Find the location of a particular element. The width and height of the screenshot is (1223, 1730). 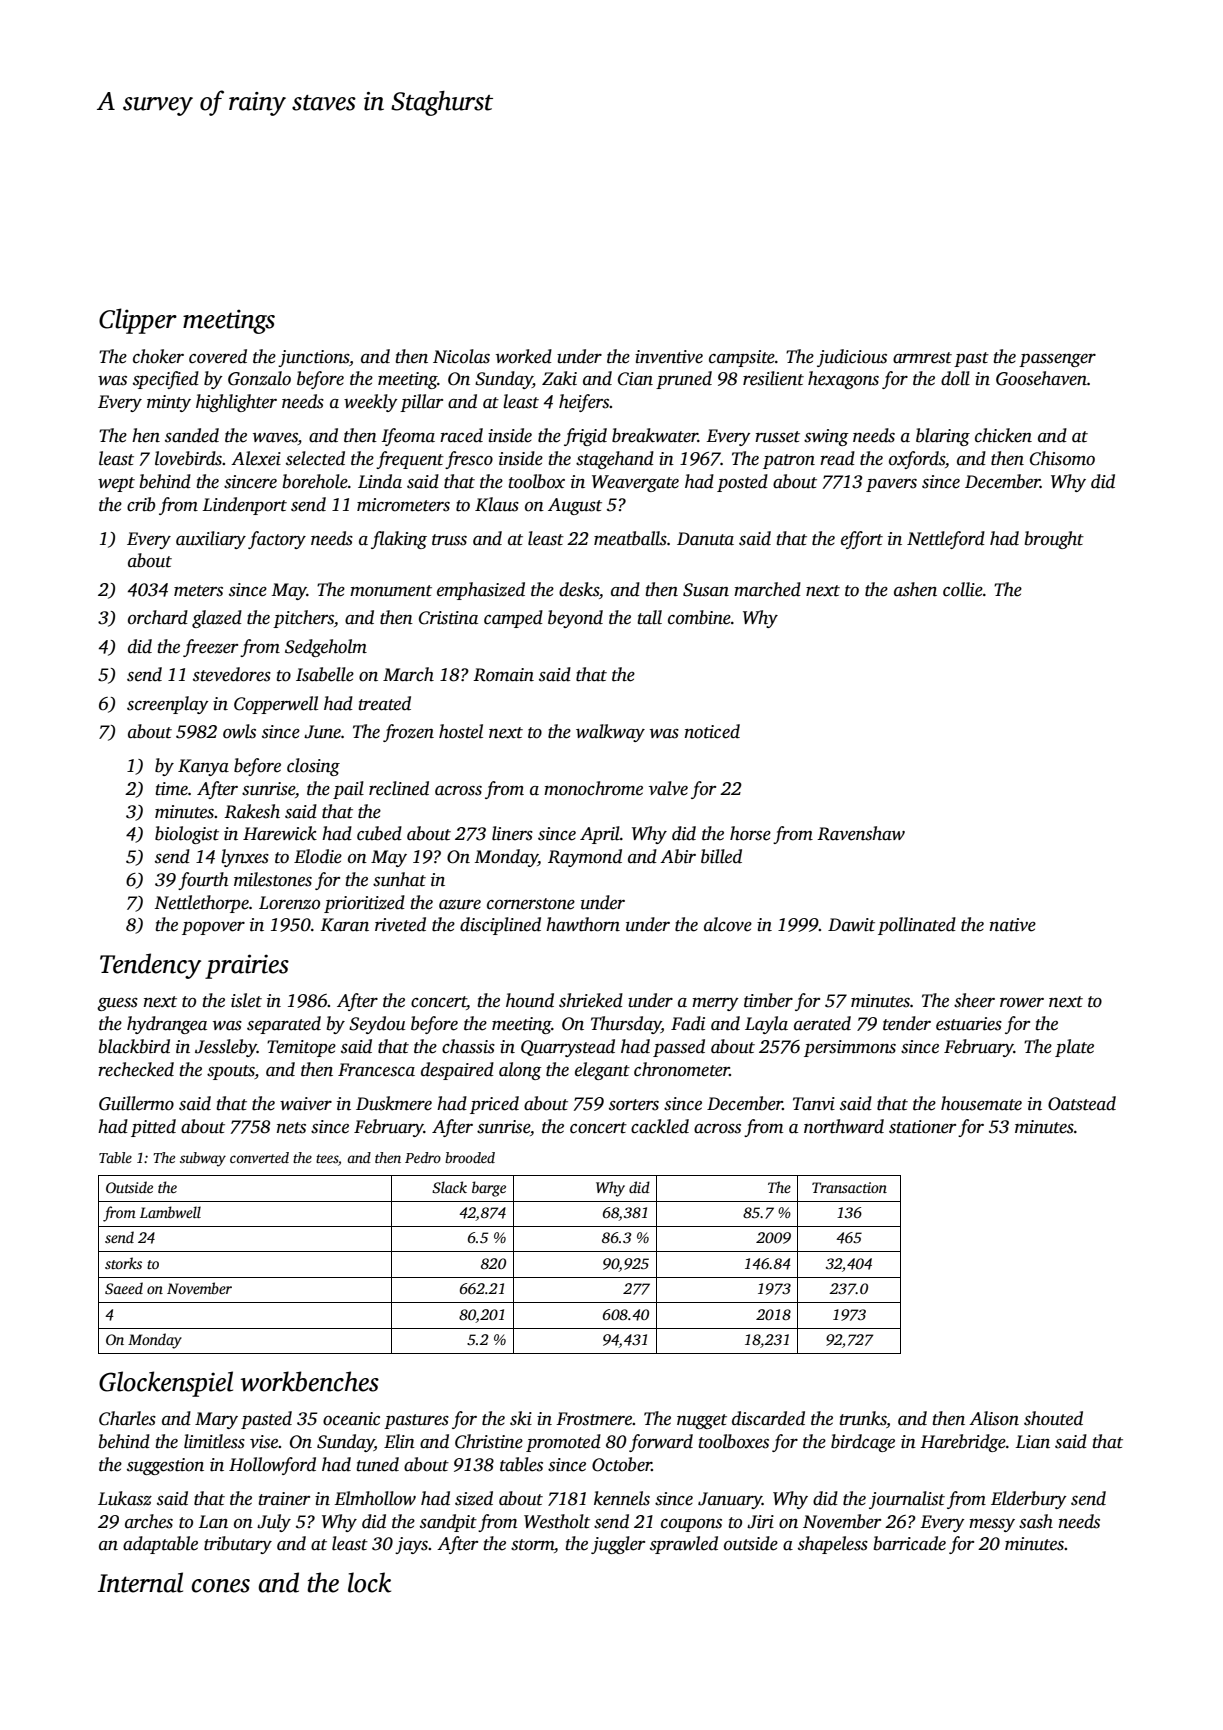

Ravenshaw is located at coordinates (861, 833).
